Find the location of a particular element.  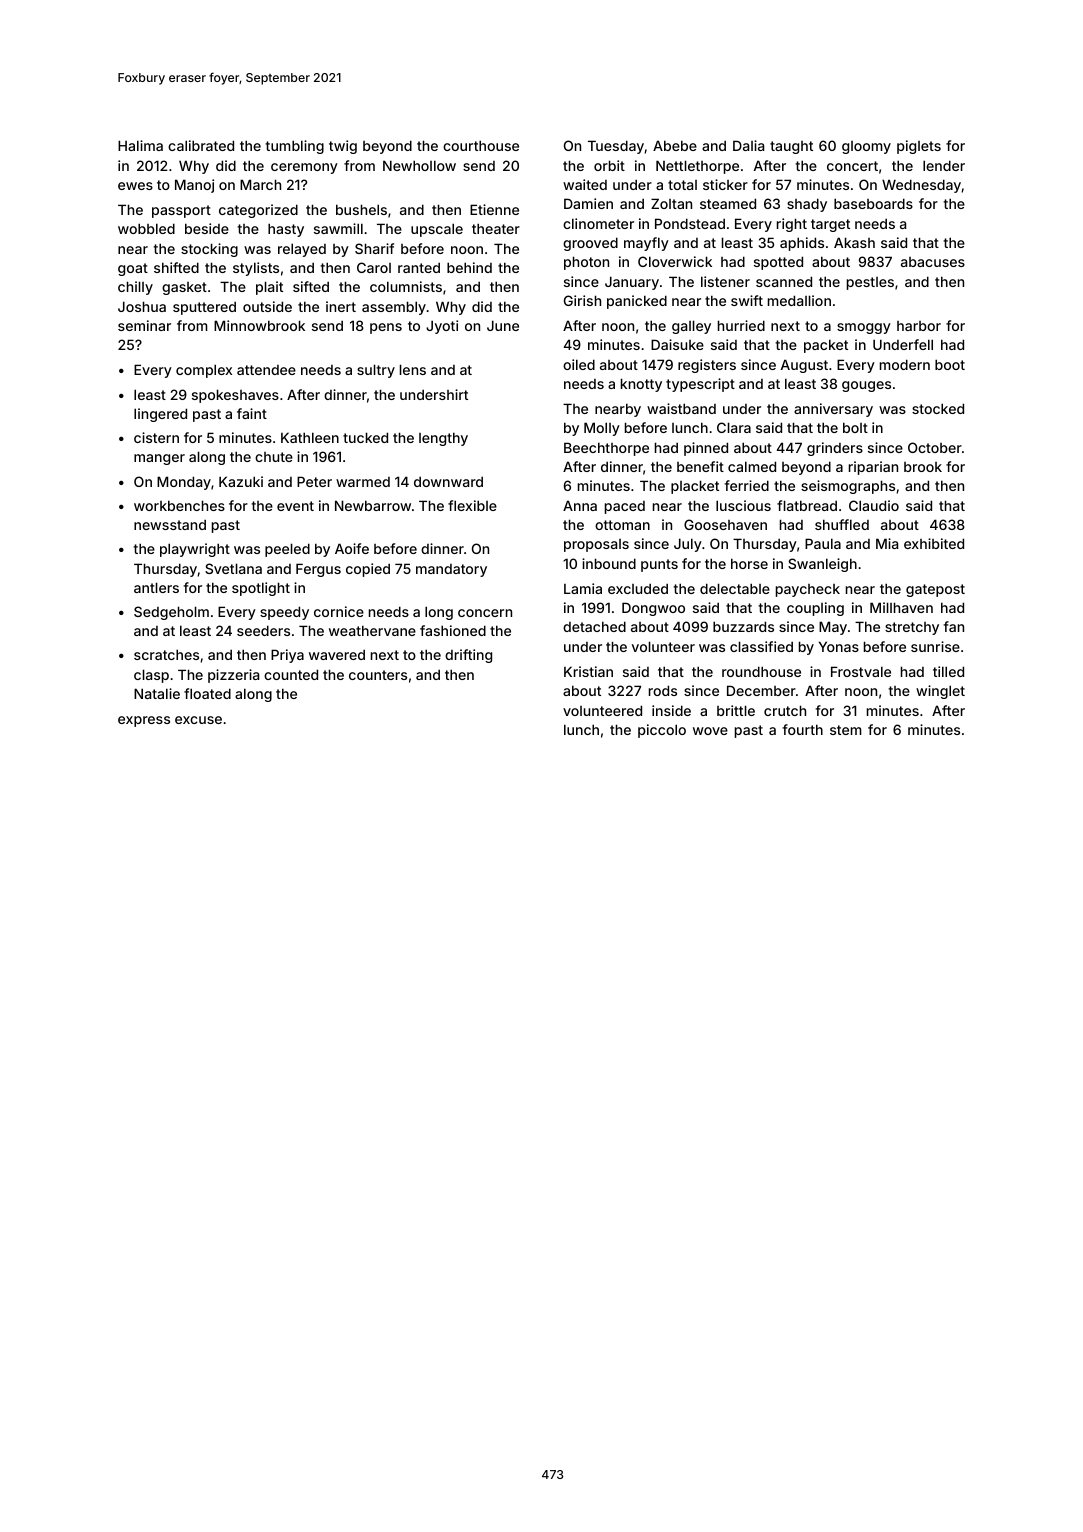

tumbling is located at coordinates (294, 147).
